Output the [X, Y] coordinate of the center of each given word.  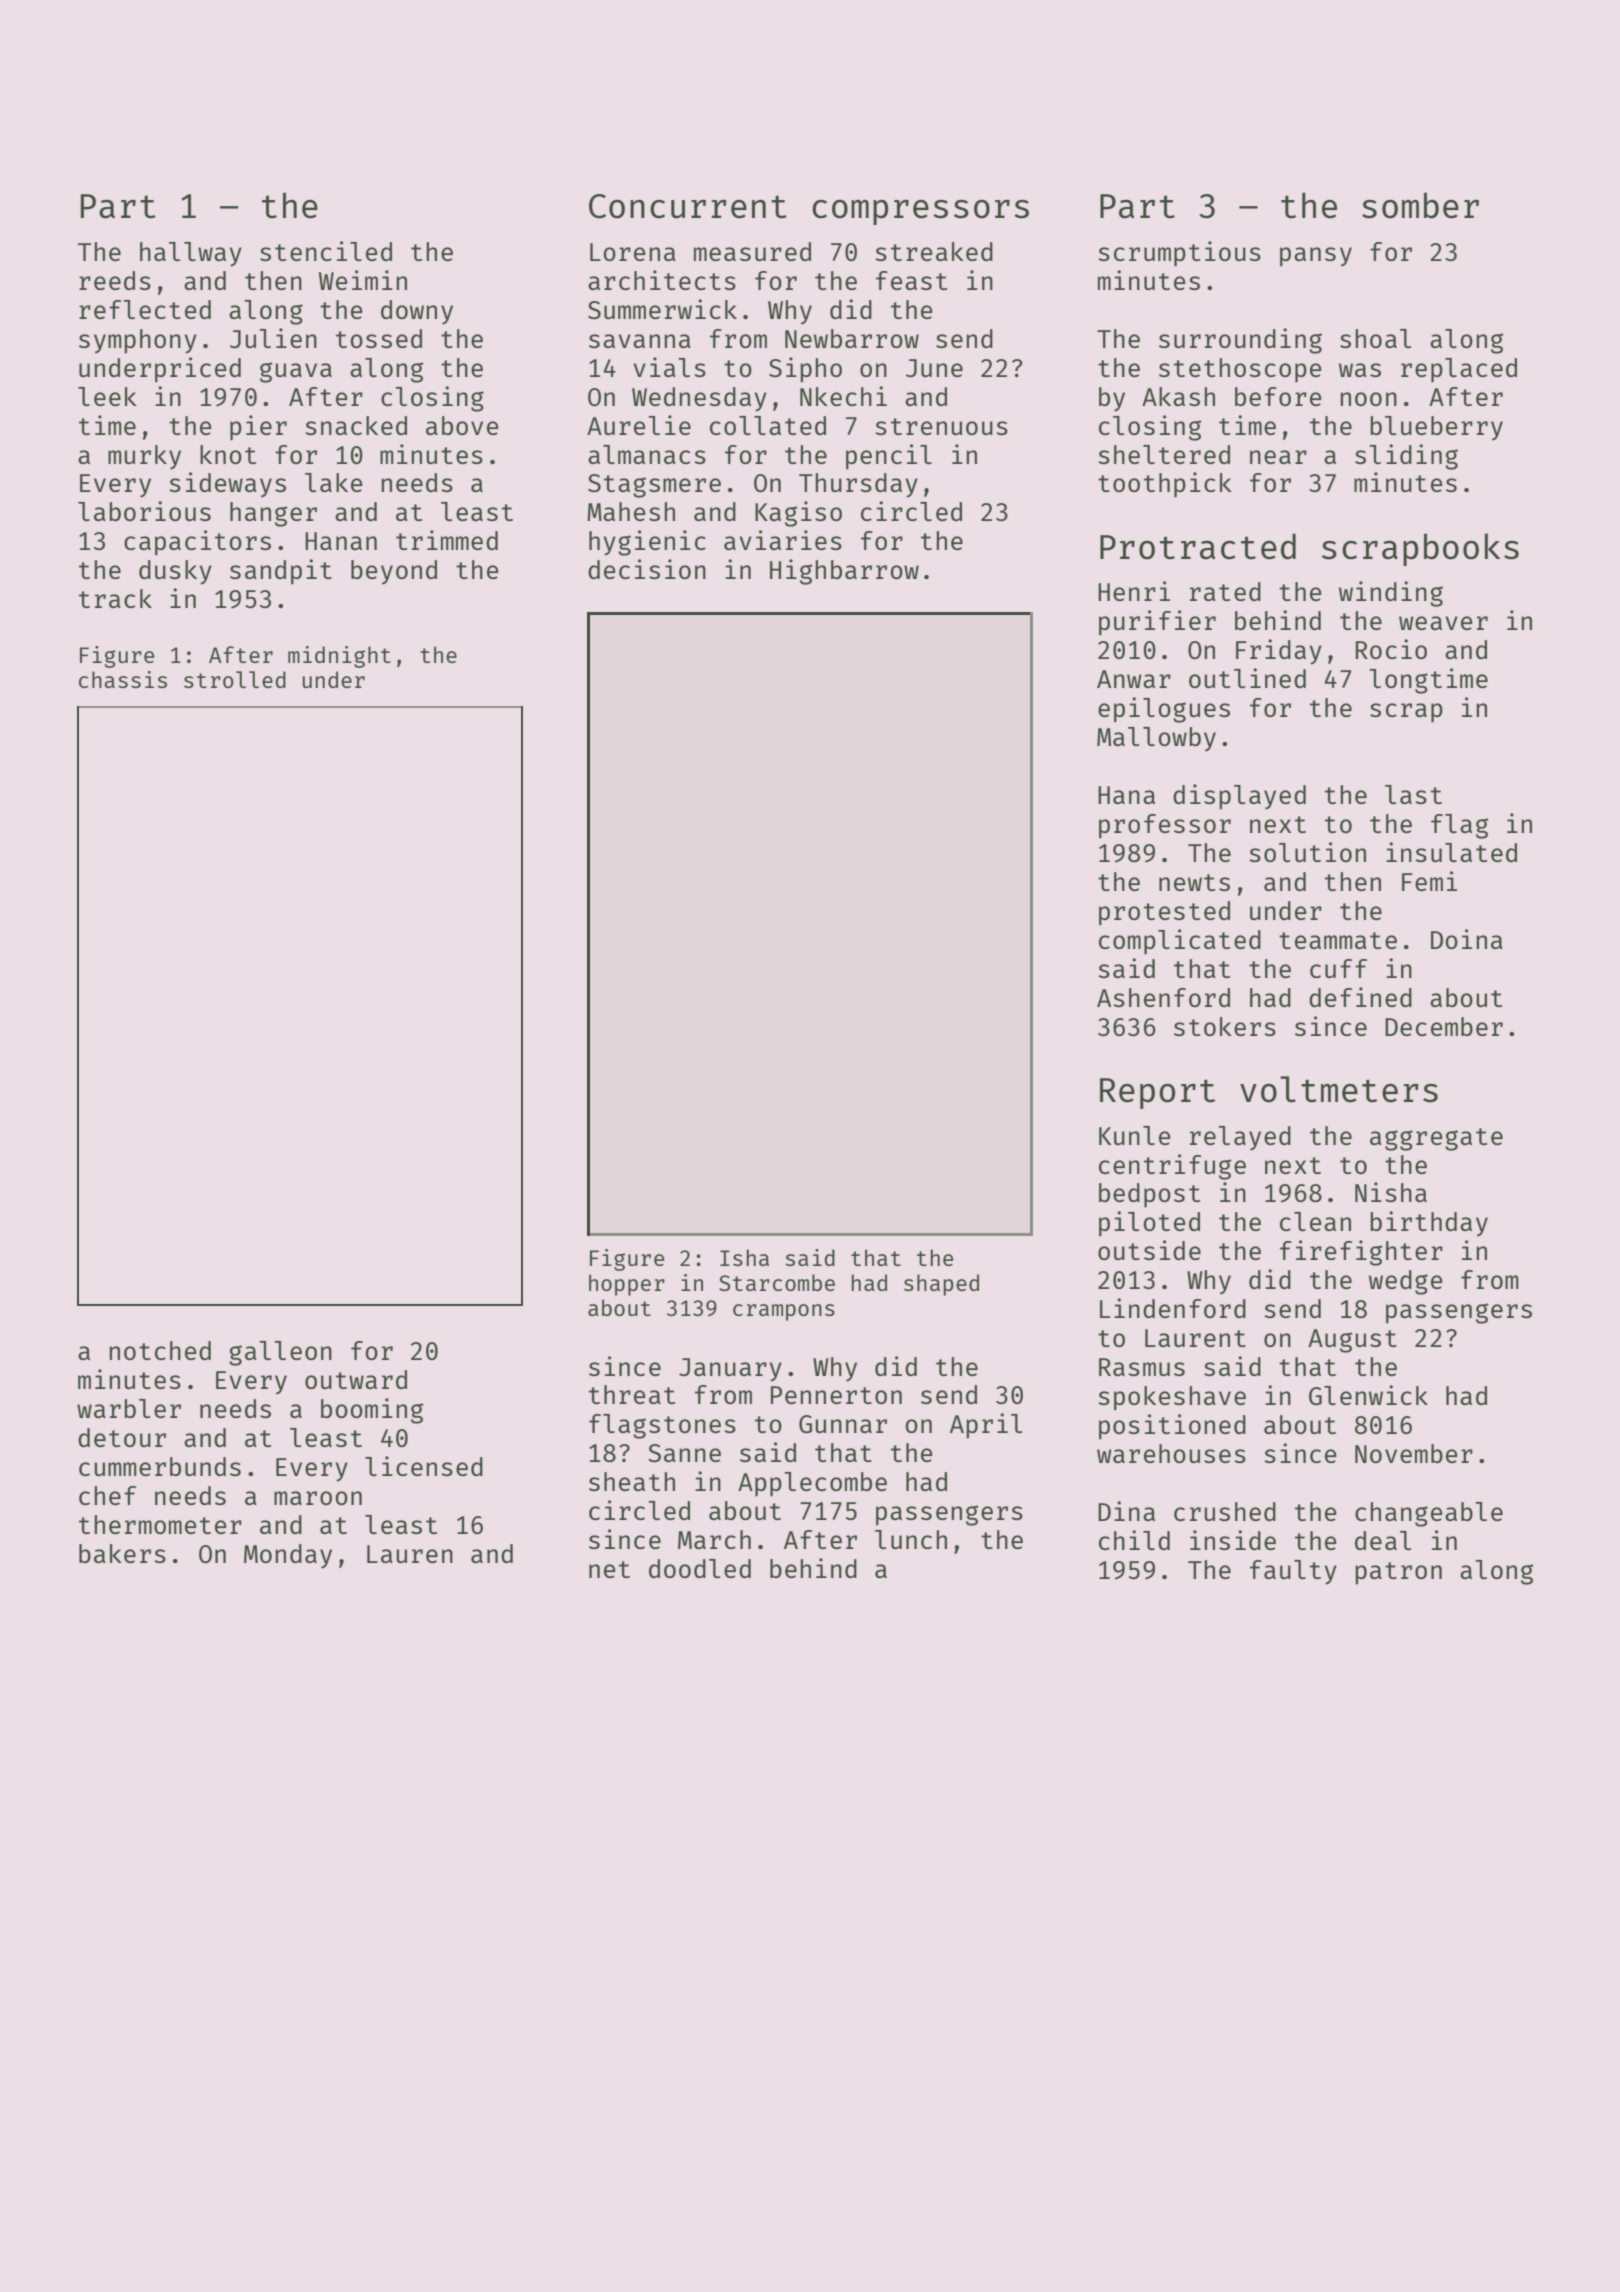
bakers [122, 1553]
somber [1420, 205]
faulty [1293, 1572]
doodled [700, 1568]
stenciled [326, 251]
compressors [920, 212]
